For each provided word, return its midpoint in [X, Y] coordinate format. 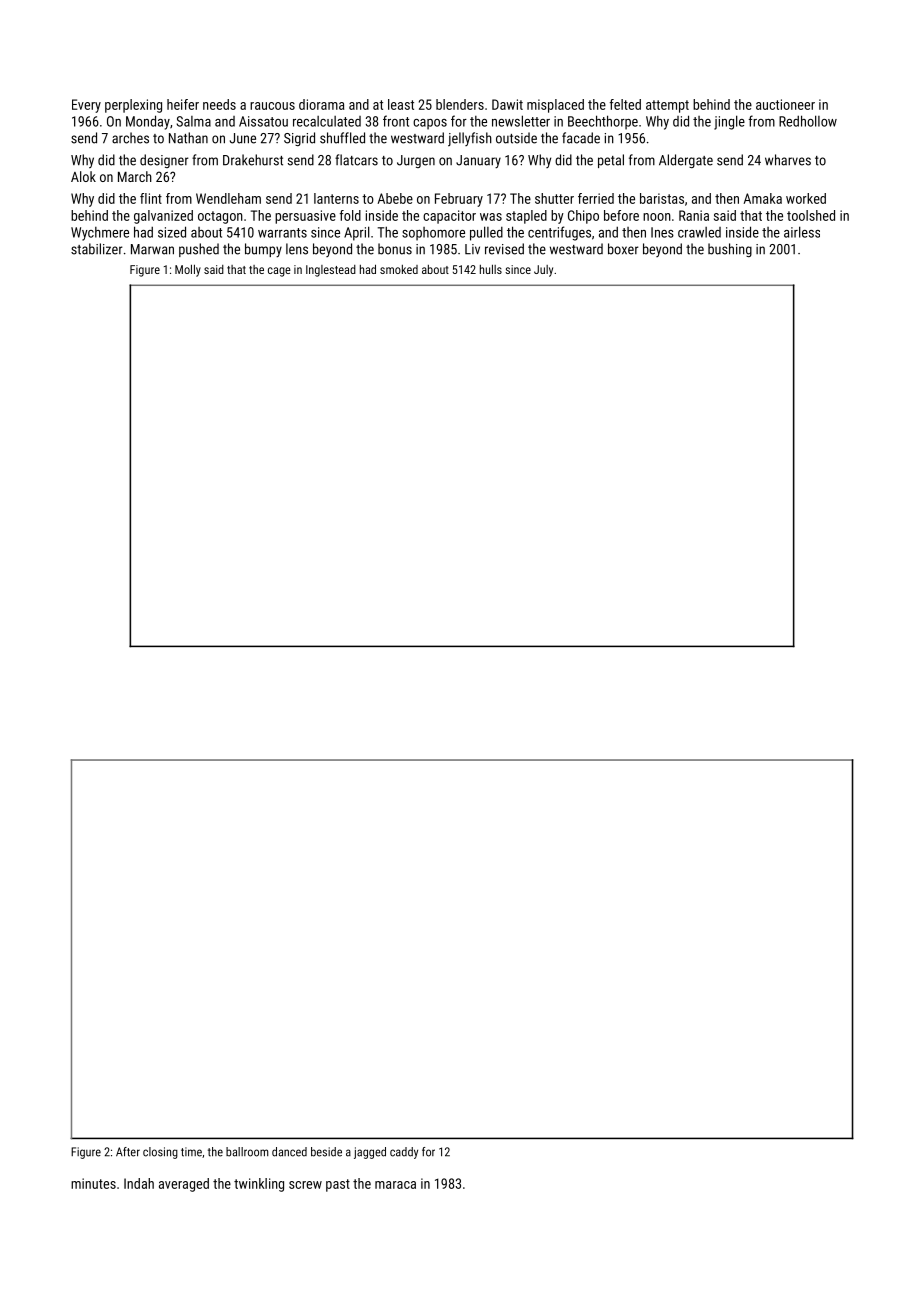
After [128, 1152]
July [543, 271]
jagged [370, 1153]
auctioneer [785, 104]
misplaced [555, 106]
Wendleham [228, 198]
